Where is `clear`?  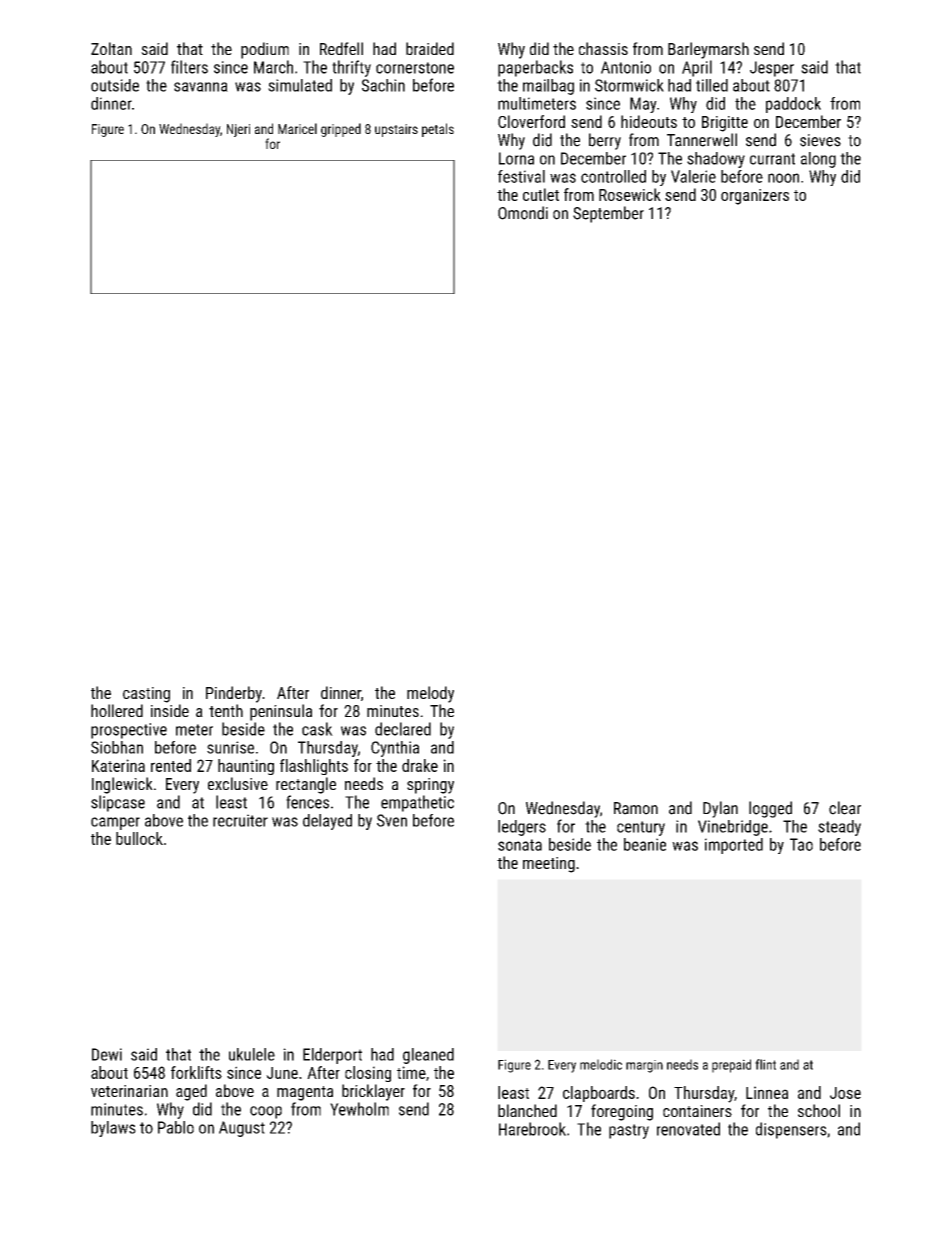
clear is located at coordinates (845, 808).
